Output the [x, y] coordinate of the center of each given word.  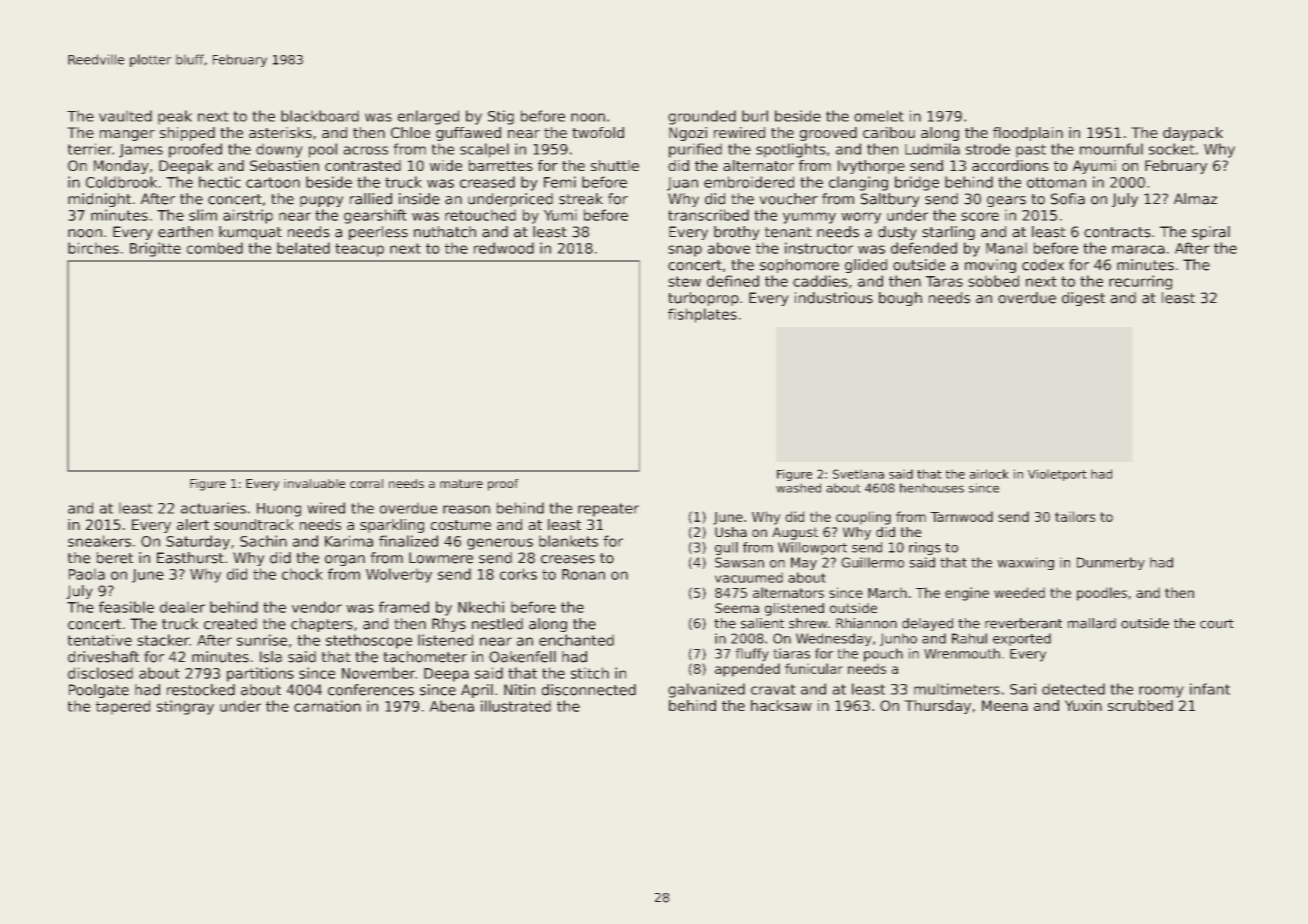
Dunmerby [1111, 563]
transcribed [708, 215]
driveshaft [103, 657]
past [1031, 151]
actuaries [213, 508]
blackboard [320, 116]
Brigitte [155, 249]
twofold [598, 132]
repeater [608, 510]
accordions [1010, 165]
